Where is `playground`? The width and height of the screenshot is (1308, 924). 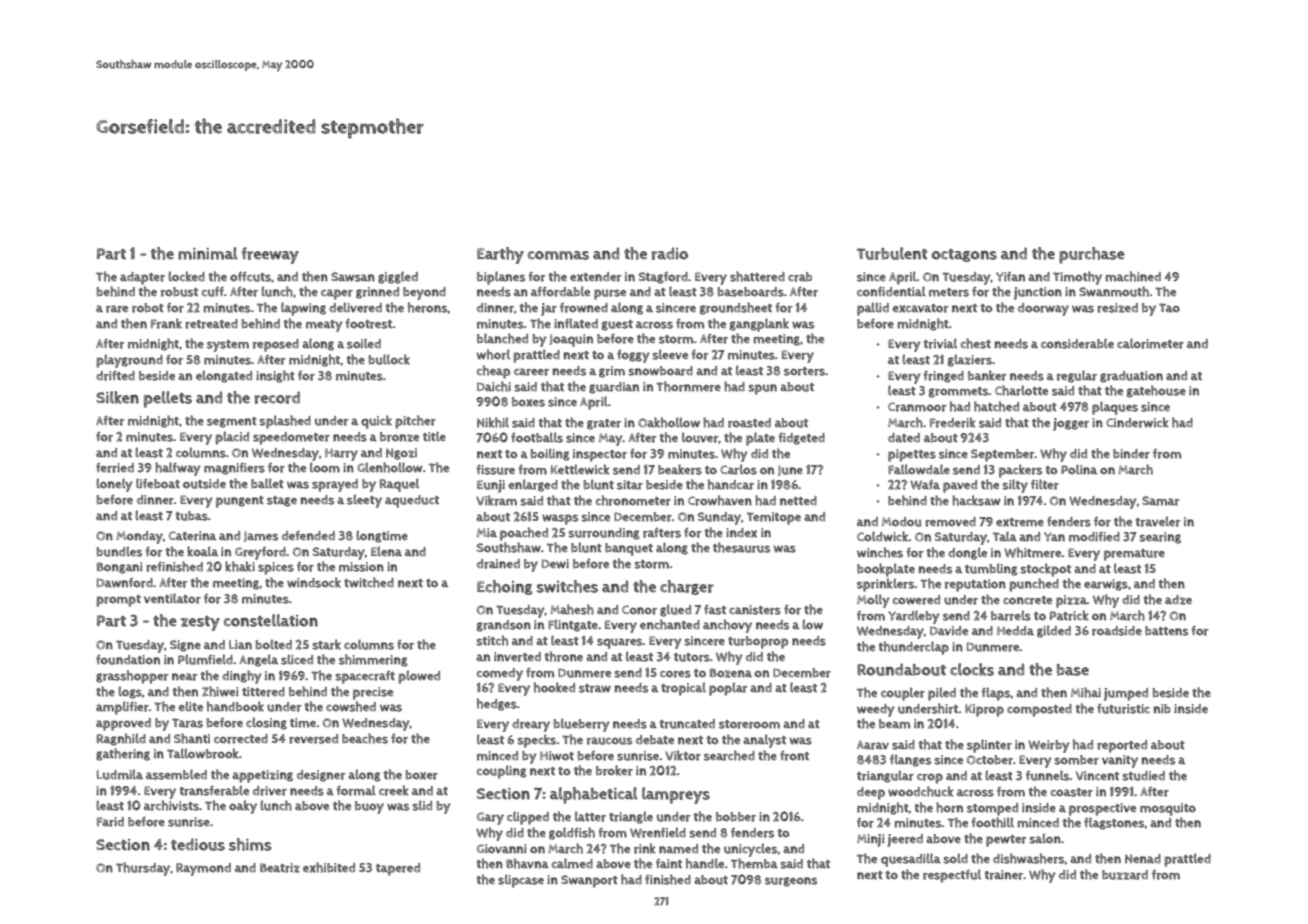 playground is located at coordinates (129, 361).
